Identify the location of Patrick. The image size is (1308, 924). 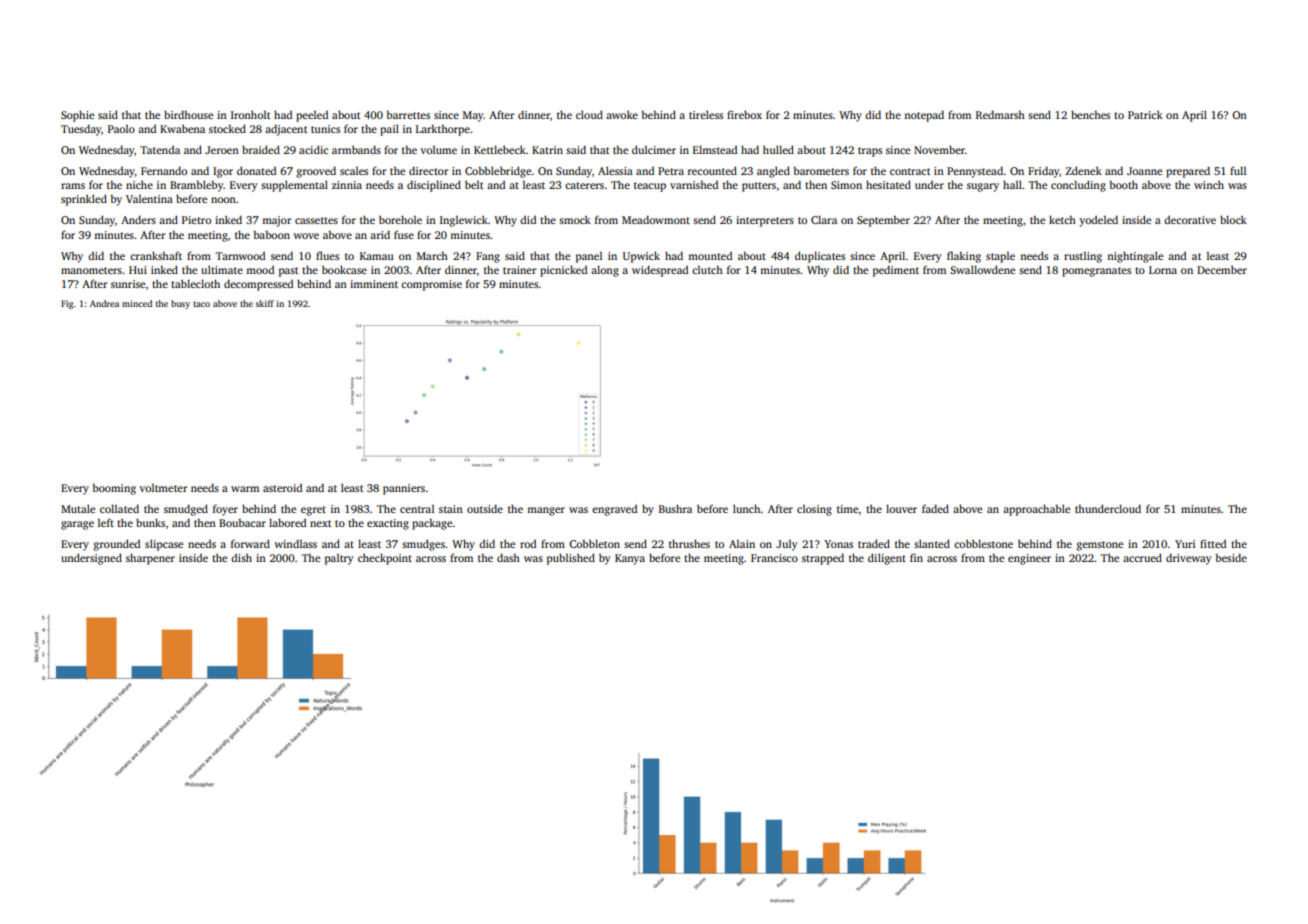
(1145, 114).
